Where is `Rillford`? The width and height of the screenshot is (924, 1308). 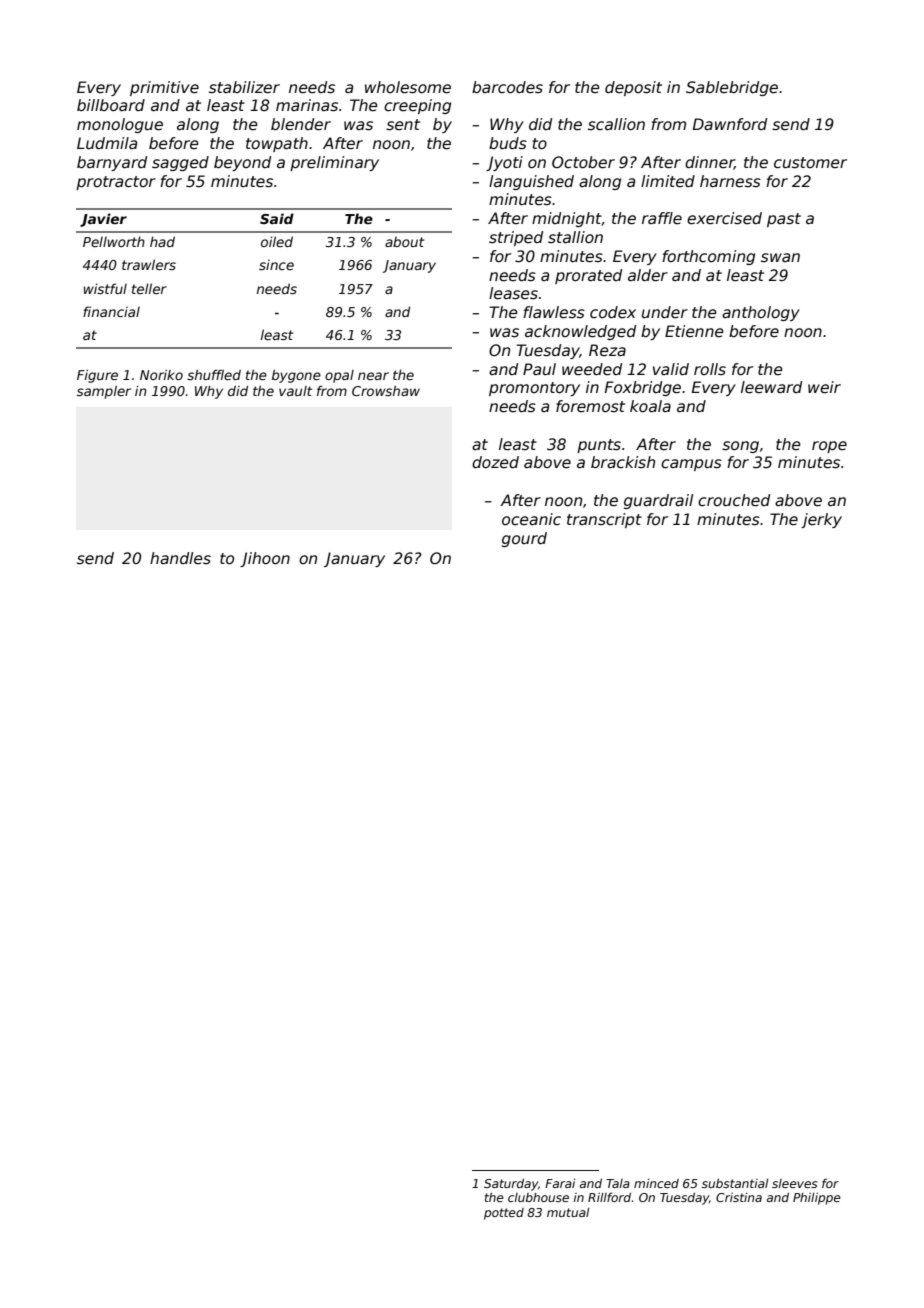
Rillford is located at coordinates (609, 1197).
